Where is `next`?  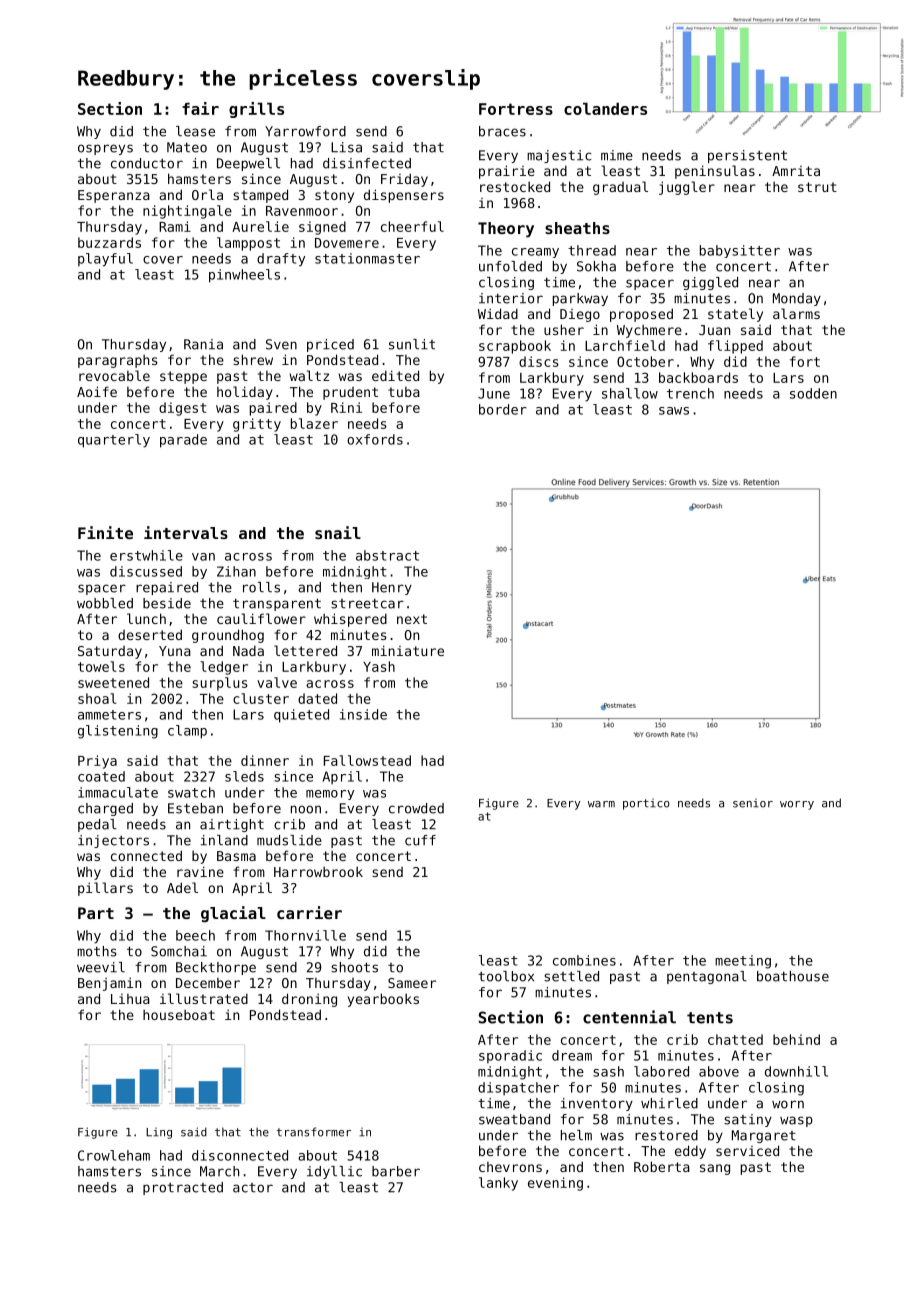 next is located at coordinates (412, 619).
